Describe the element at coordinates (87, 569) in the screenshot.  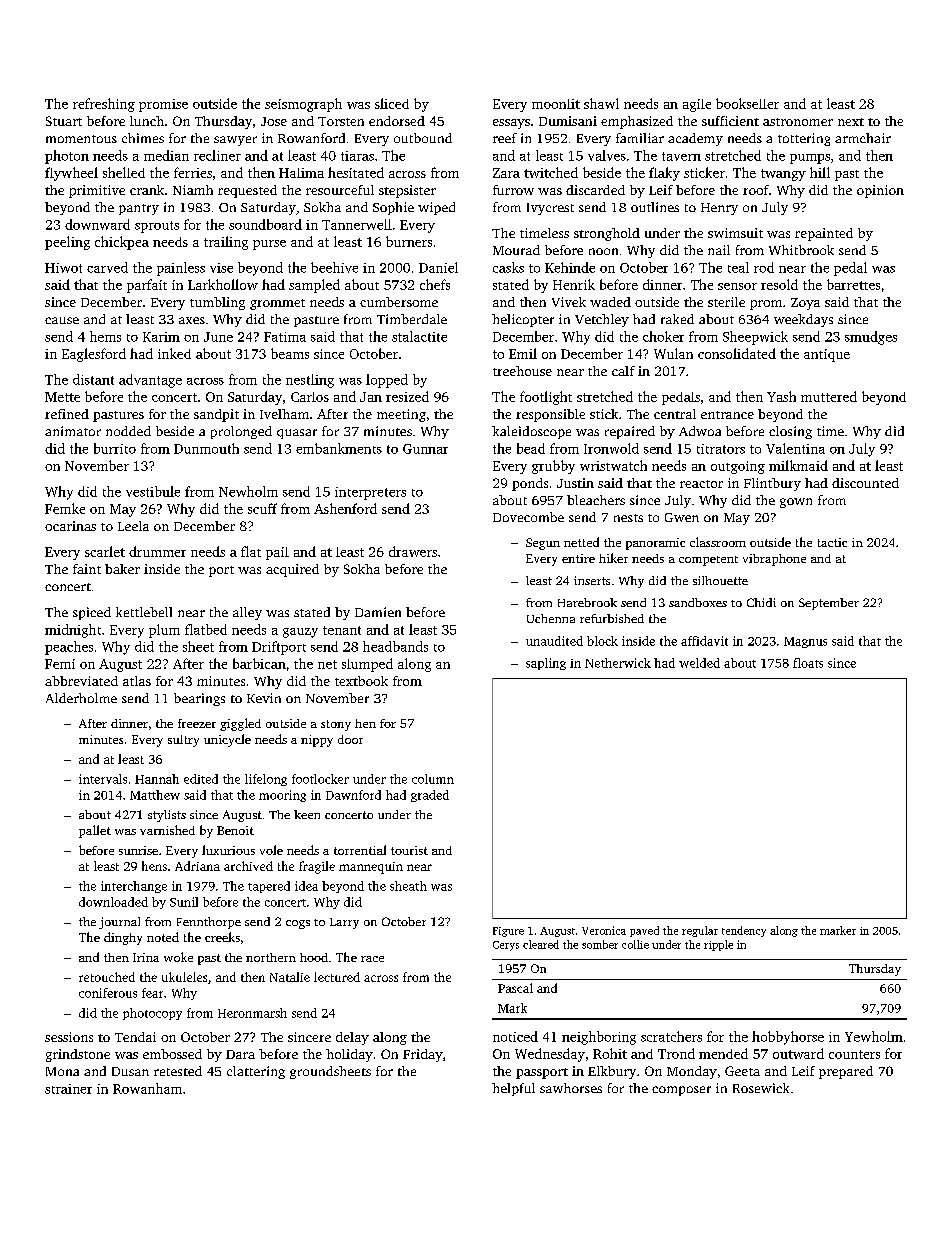
I see `faint` at that location.
